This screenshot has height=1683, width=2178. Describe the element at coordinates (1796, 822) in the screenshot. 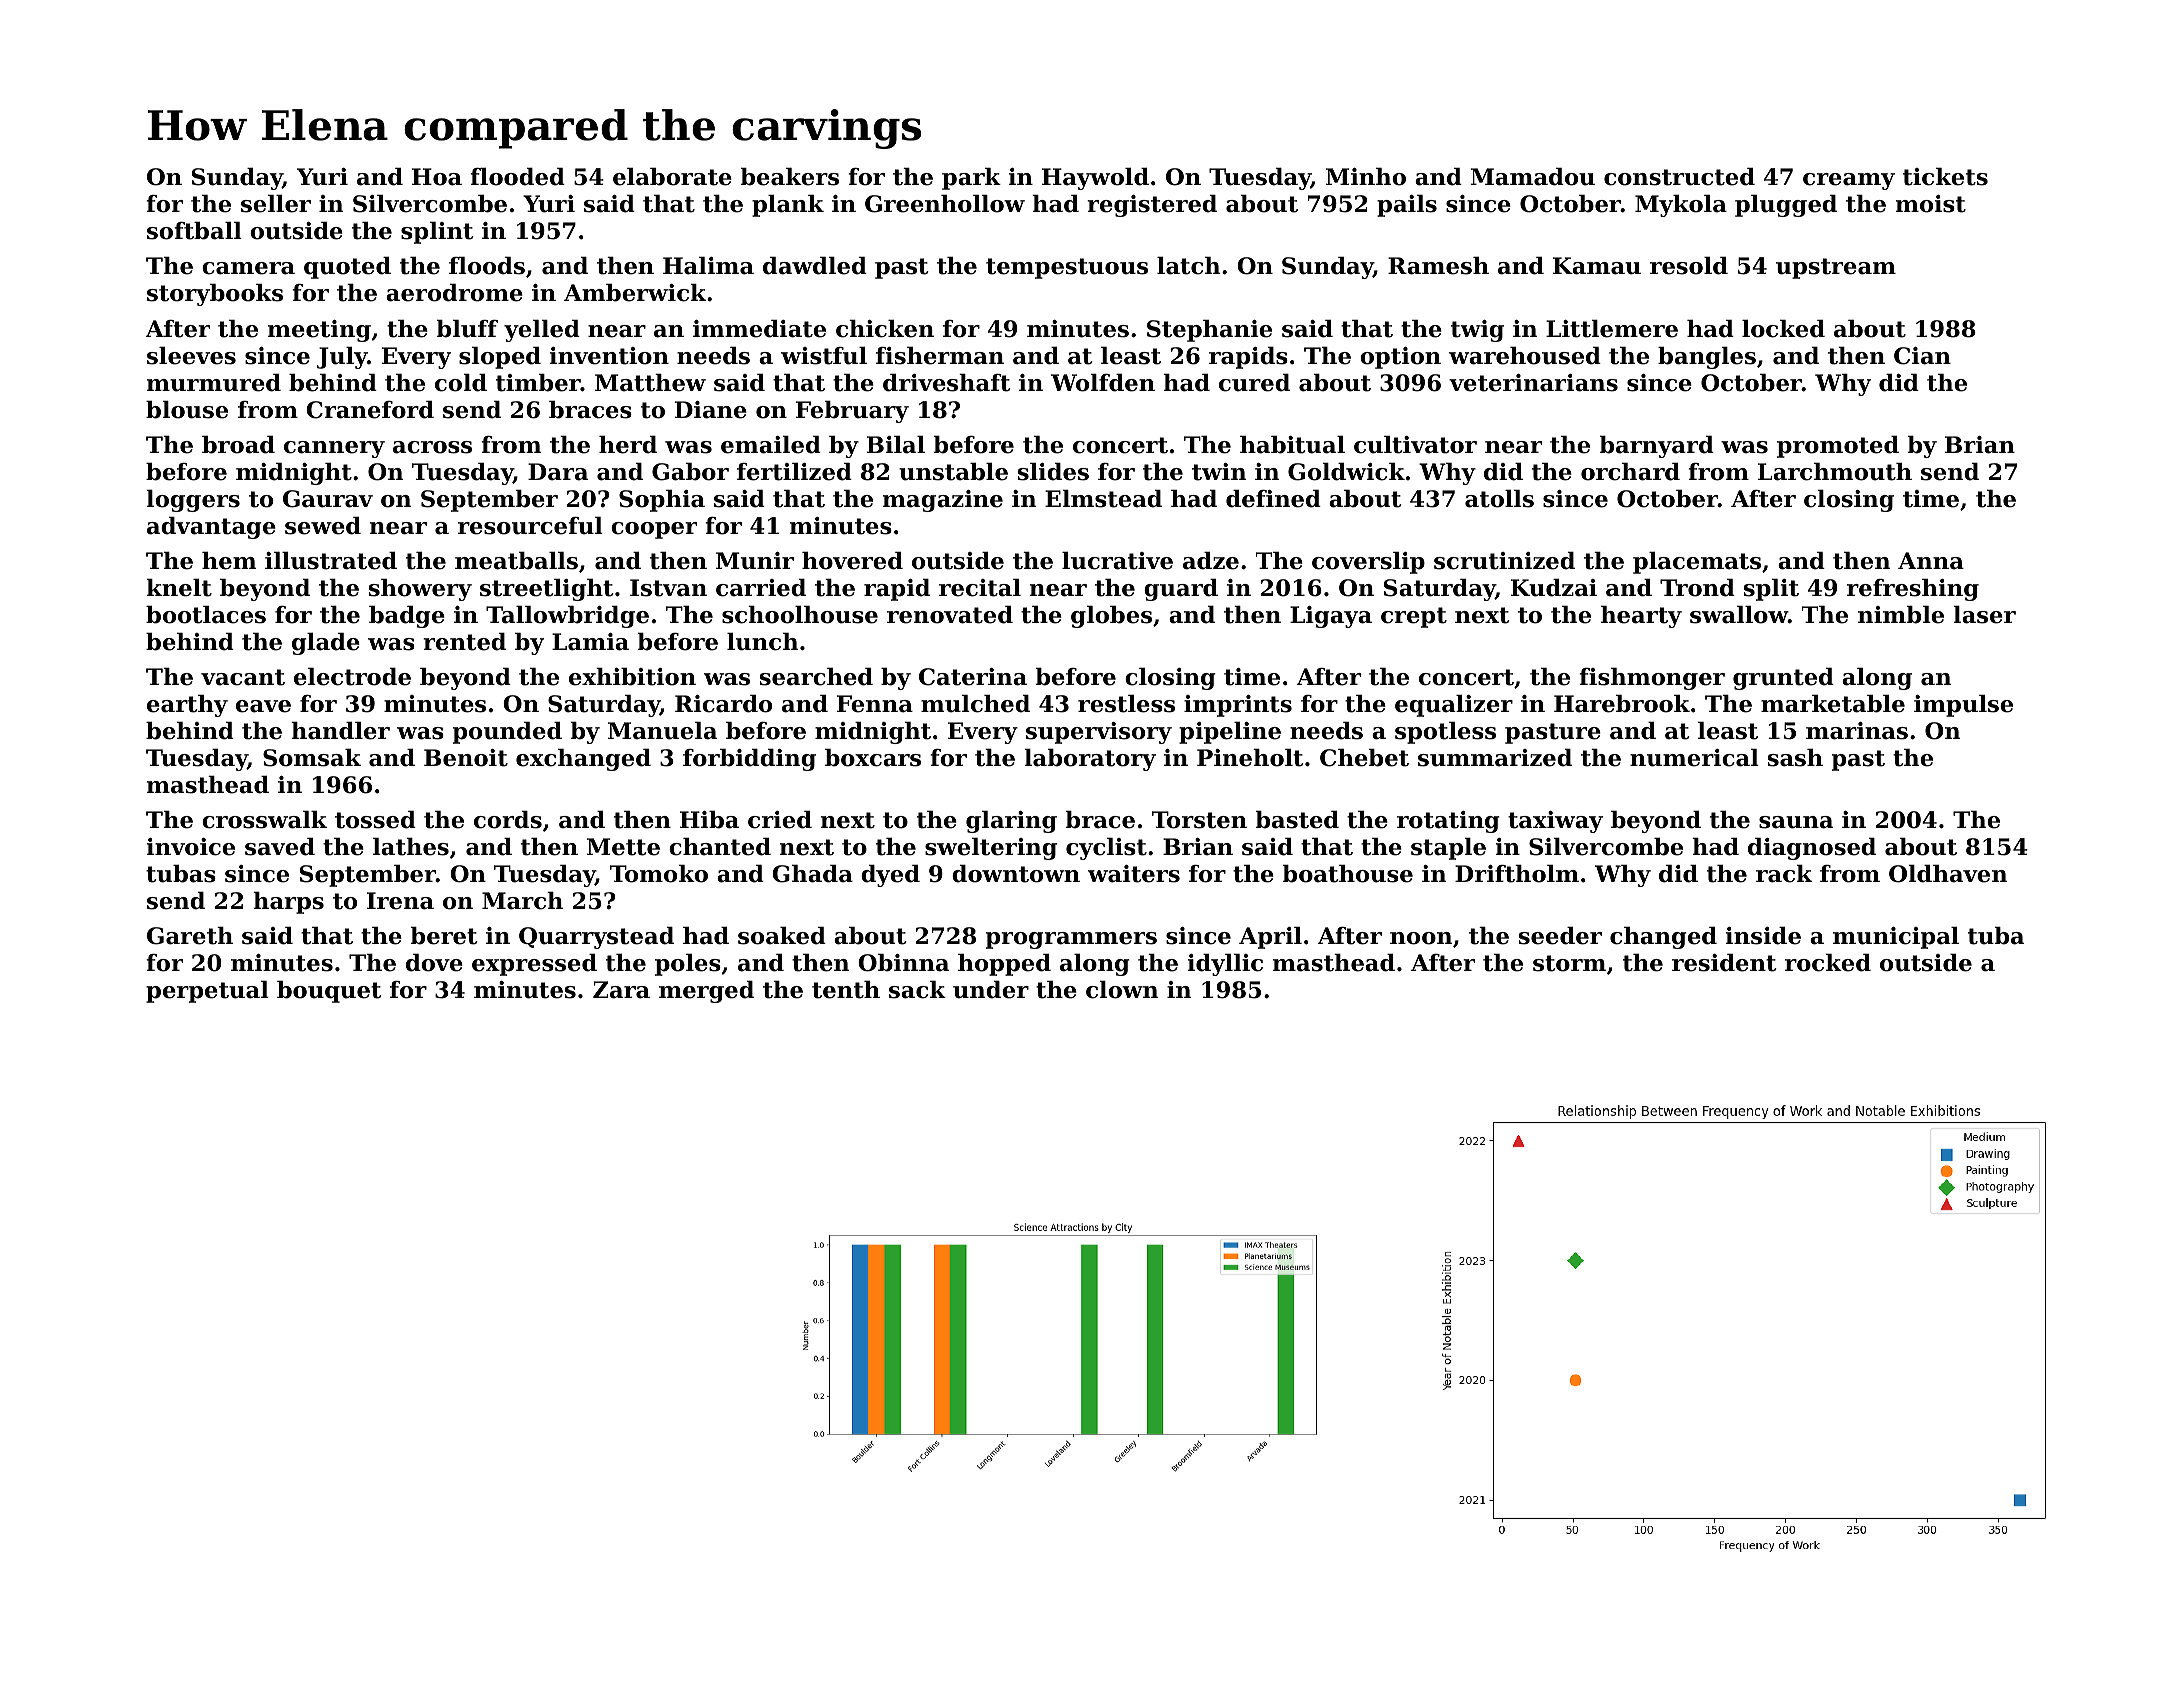

I see `sauna` at that location.
